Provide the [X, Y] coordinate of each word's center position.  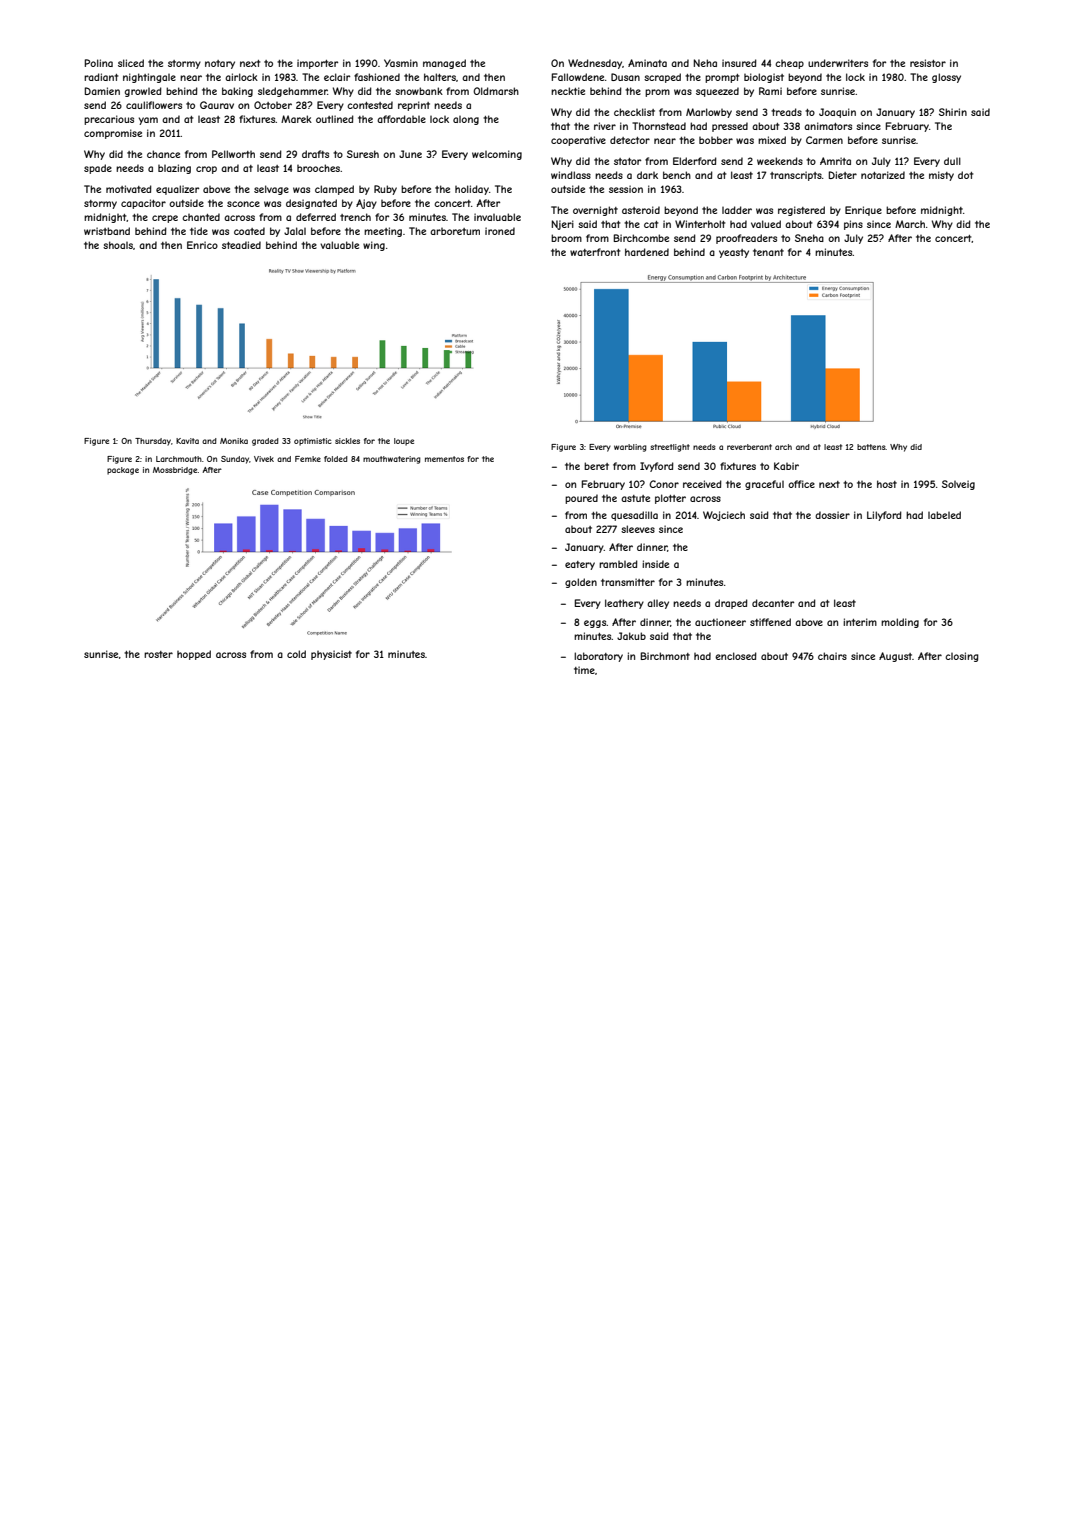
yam [148, 121]
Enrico [202, 245]
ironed [500, 231]
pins [853, 225]
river [605, 126]
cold [296, 654]
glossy [946, 78]
